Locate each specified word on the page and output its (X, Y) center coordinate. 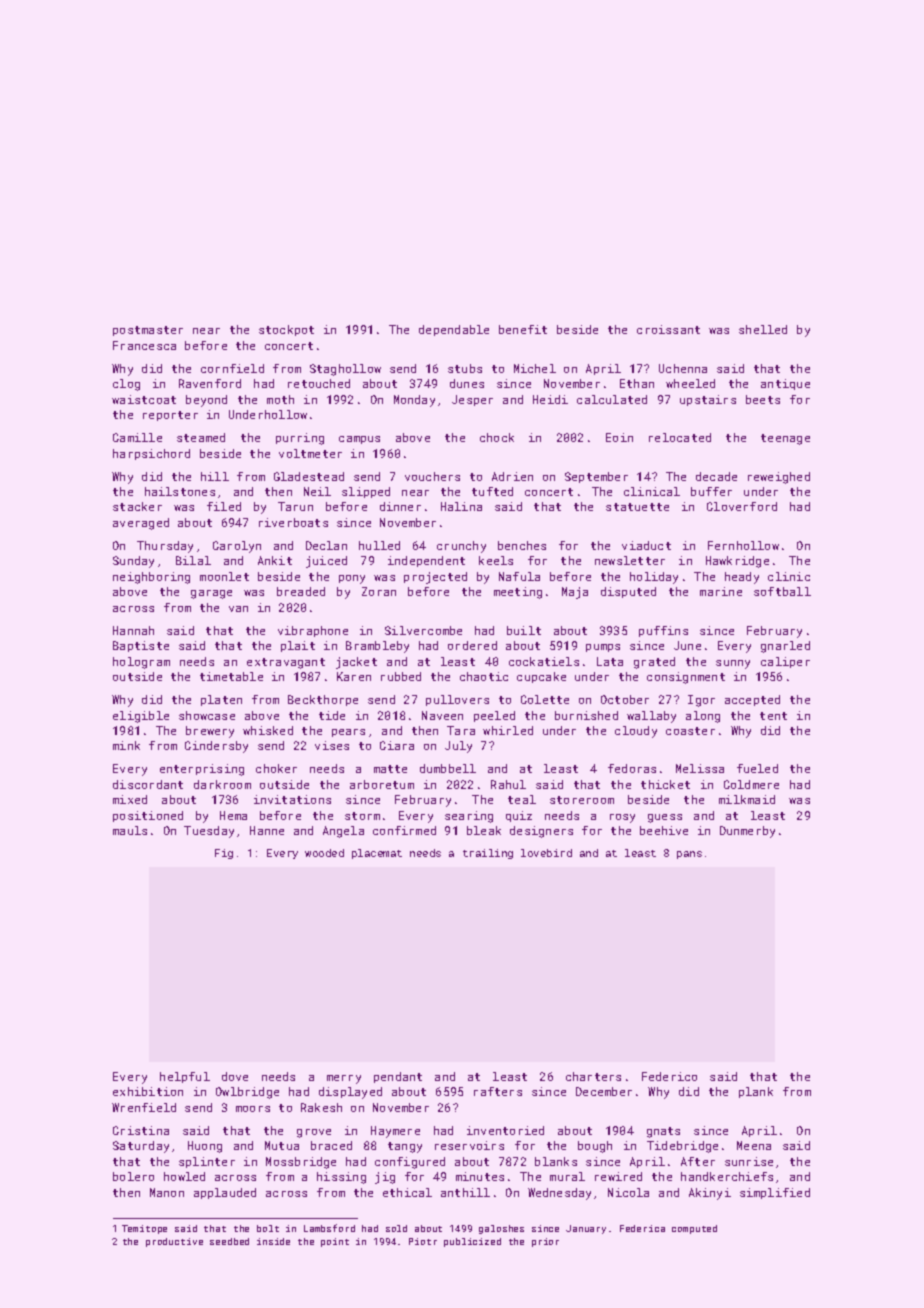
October (625, 699)
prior (545, 1242)
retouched (319, 383)
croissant (668, 329)
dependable (454, 330)
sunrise (749, 1161)
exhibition (148, 1091)
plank (756, 1092)
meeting (518, 593)
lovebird (546, 853)
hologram (141, 663)
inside (273, 1241)
